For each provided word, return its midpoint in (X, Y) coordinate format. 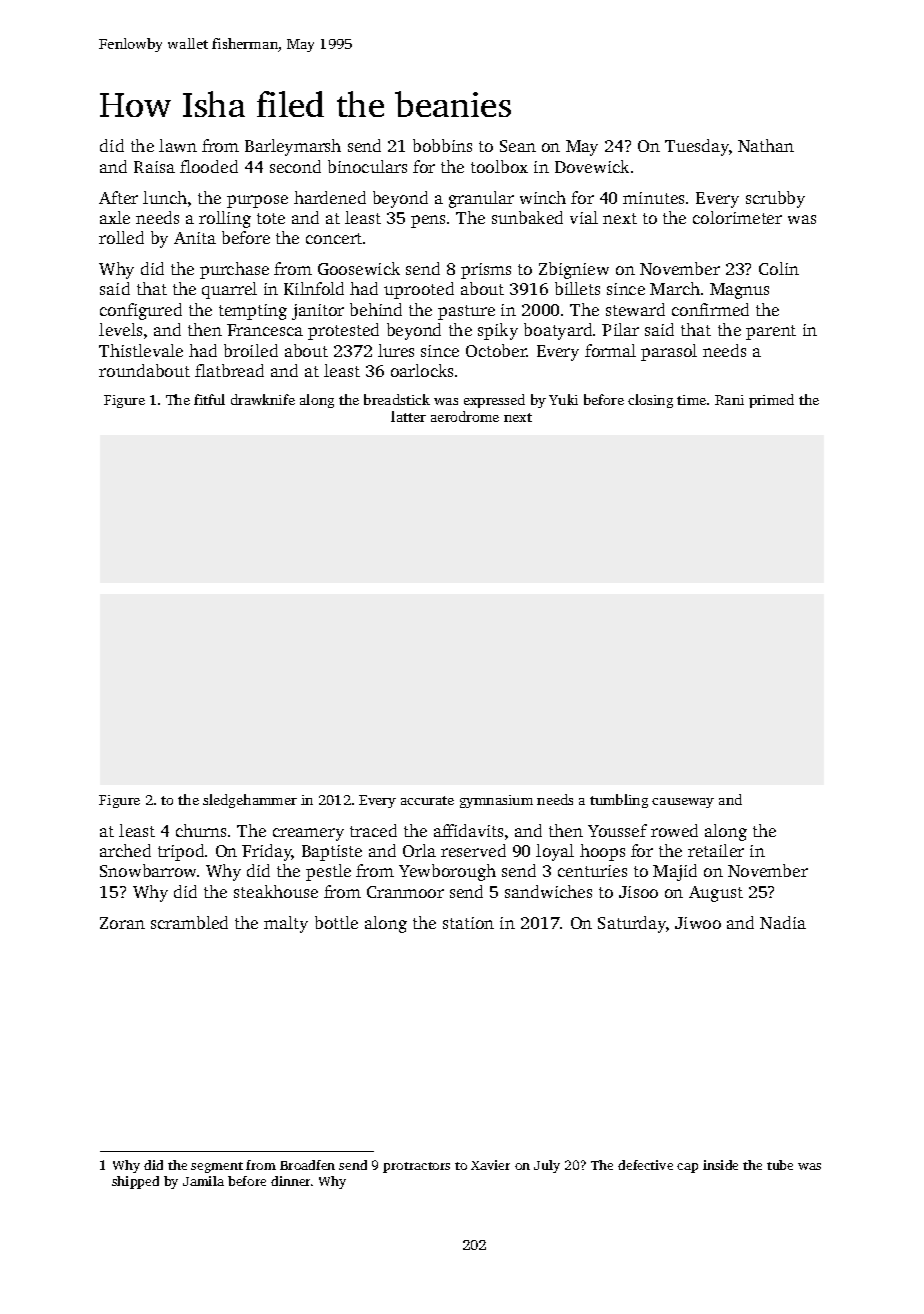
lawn (178, 145)
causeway (683, 803)
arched (125, 850)
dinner (290, 1181)
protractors (416, 1167)
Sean (518, 146)
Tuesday (697, 147)
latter (408, 416)
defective (645, 1165)
